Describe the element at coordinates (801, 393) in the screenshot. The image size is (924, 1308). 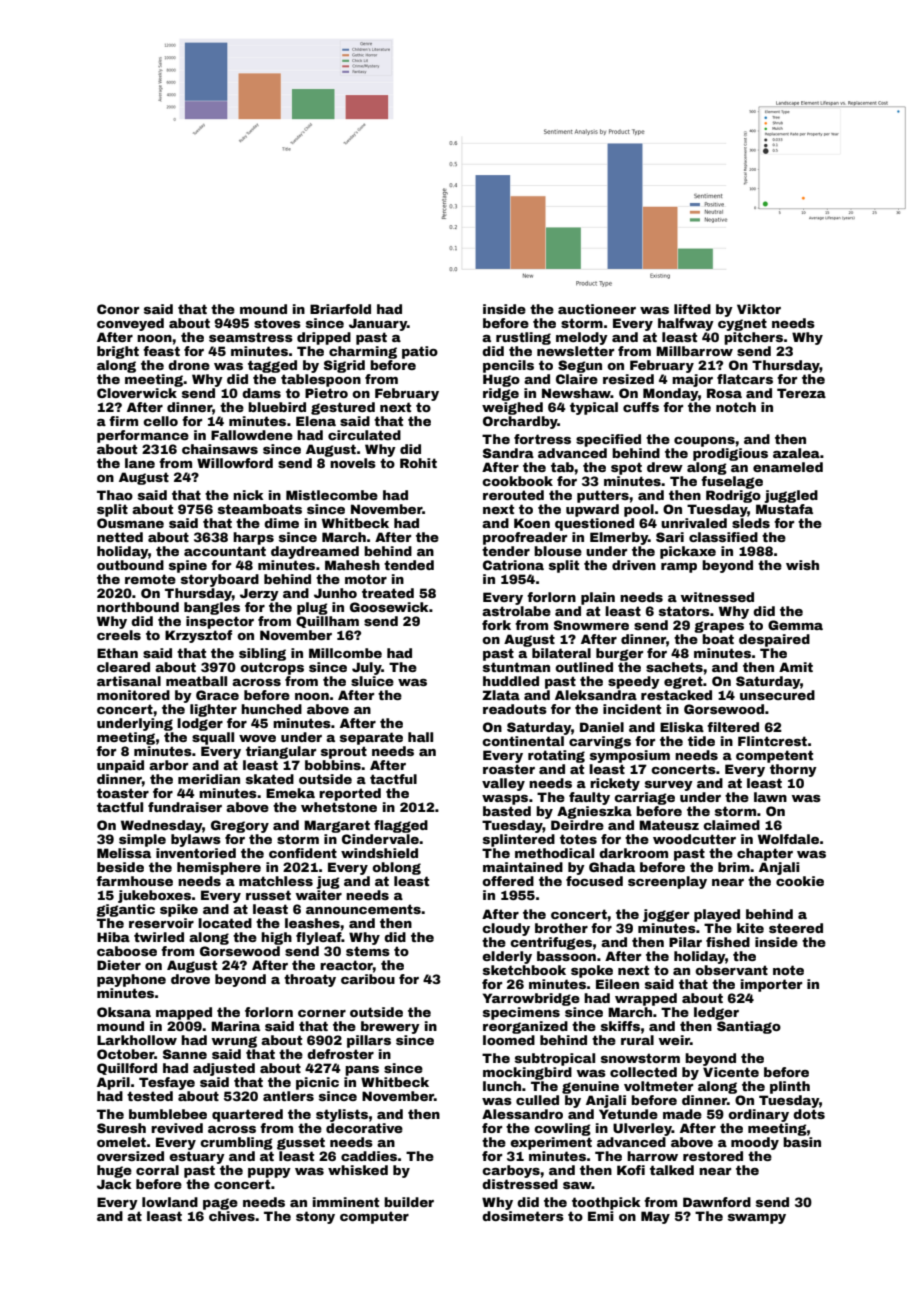
I see `Tereza` at that location.
